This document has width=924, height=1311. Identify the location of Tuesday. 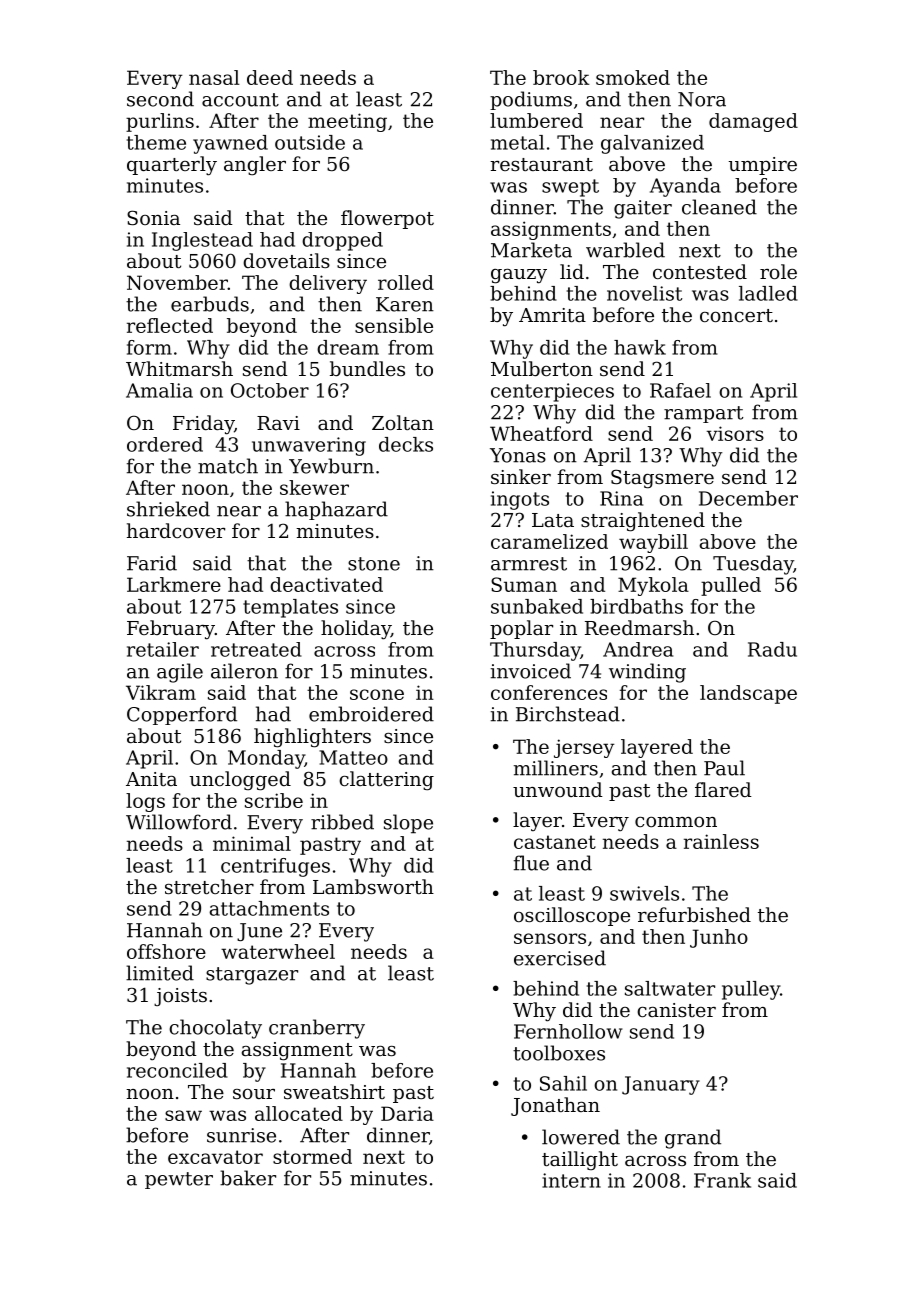
(753, 565).
